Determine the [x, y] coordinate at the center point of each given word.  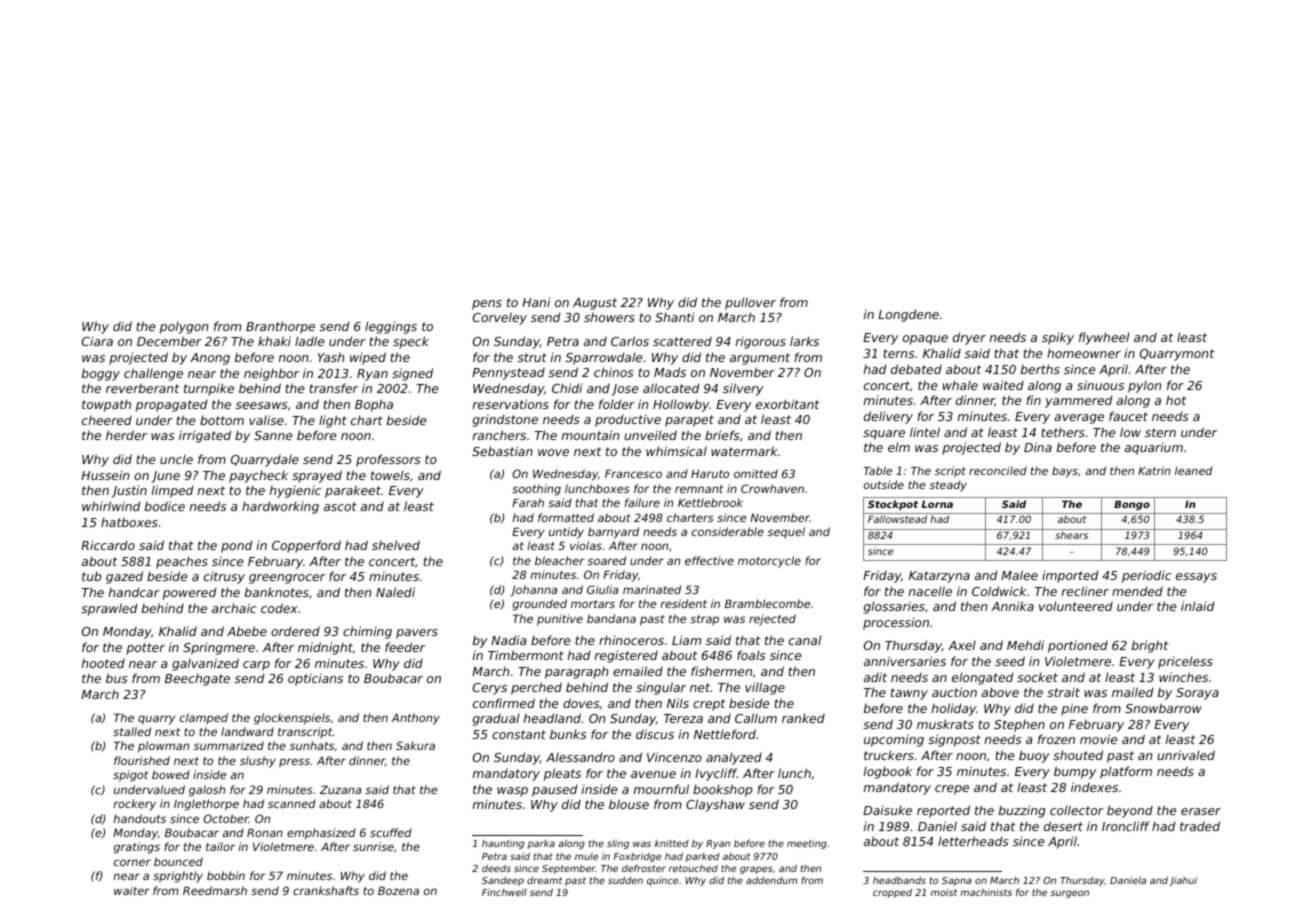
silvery [743, 389]
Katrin [1154, 470]
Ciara [97, 341]
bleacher [560, 560]
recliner [1085, 591]
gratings [136, 848]
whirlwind [111, 506]
